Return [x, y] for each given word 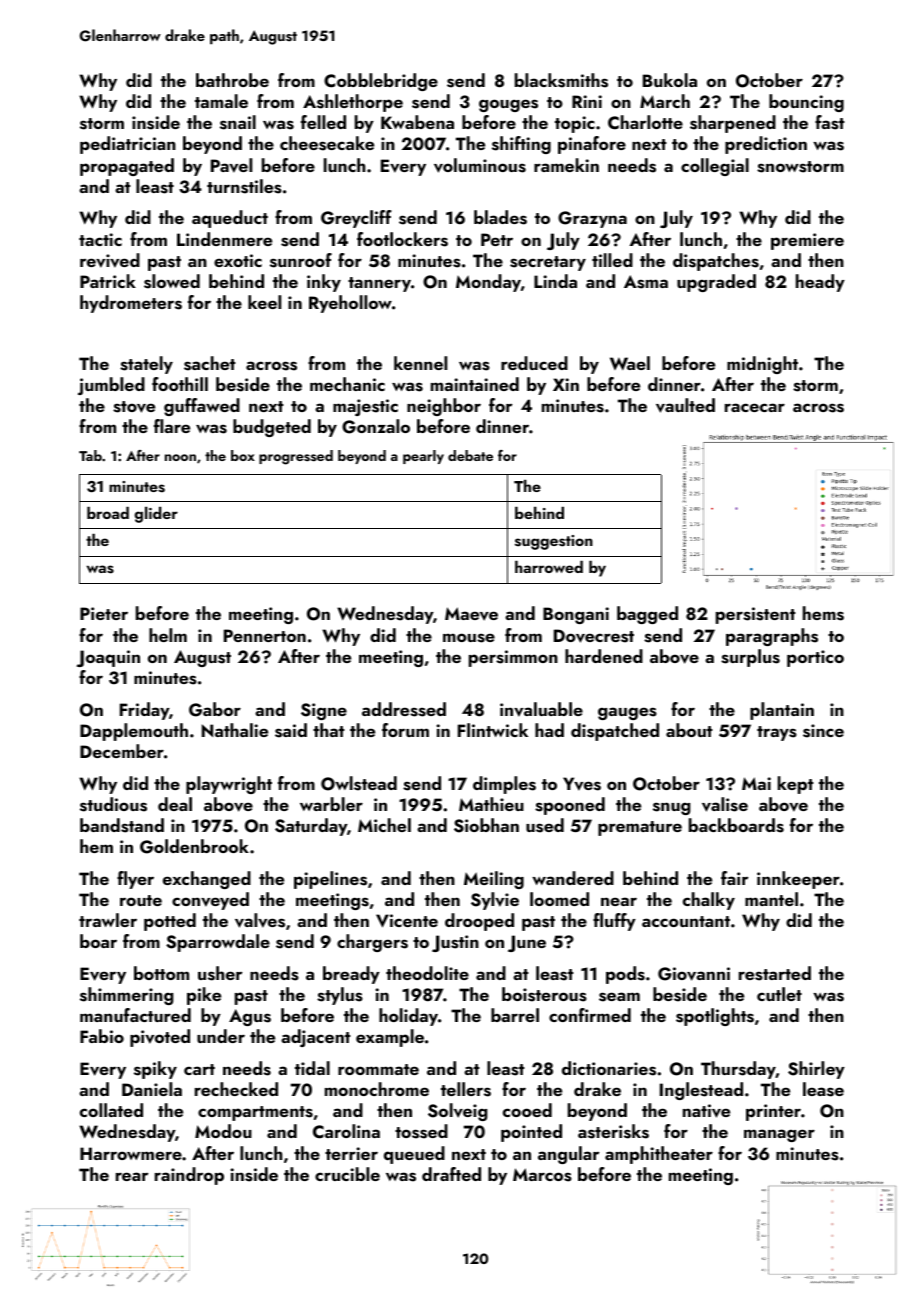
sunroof [301, 260]
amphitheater [659, 1155]
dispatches [716, 262]
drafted [451, 1174]
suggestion [554, 542]
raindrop [189, 1176]
